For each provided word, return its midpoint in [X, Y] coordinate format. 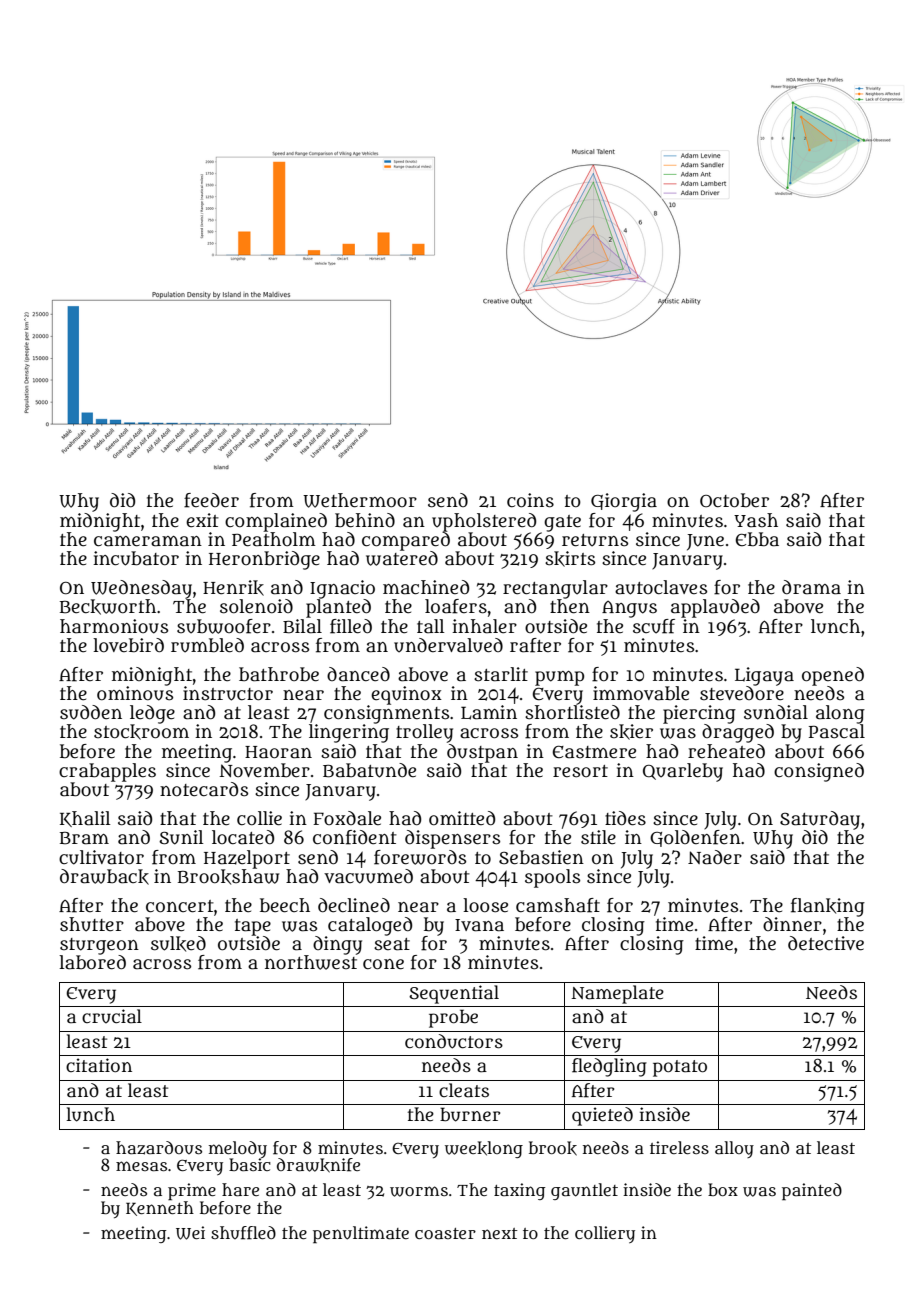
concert [180, 906]
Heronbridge [264, 560]
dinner [792, 924]
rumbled [207, 645]
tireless [679, 1147]
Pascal [837, 731]
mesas [141, 1166]
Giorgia [624, 502]
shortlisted [572, 712]
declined [354, 905]
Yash [756, 520]
